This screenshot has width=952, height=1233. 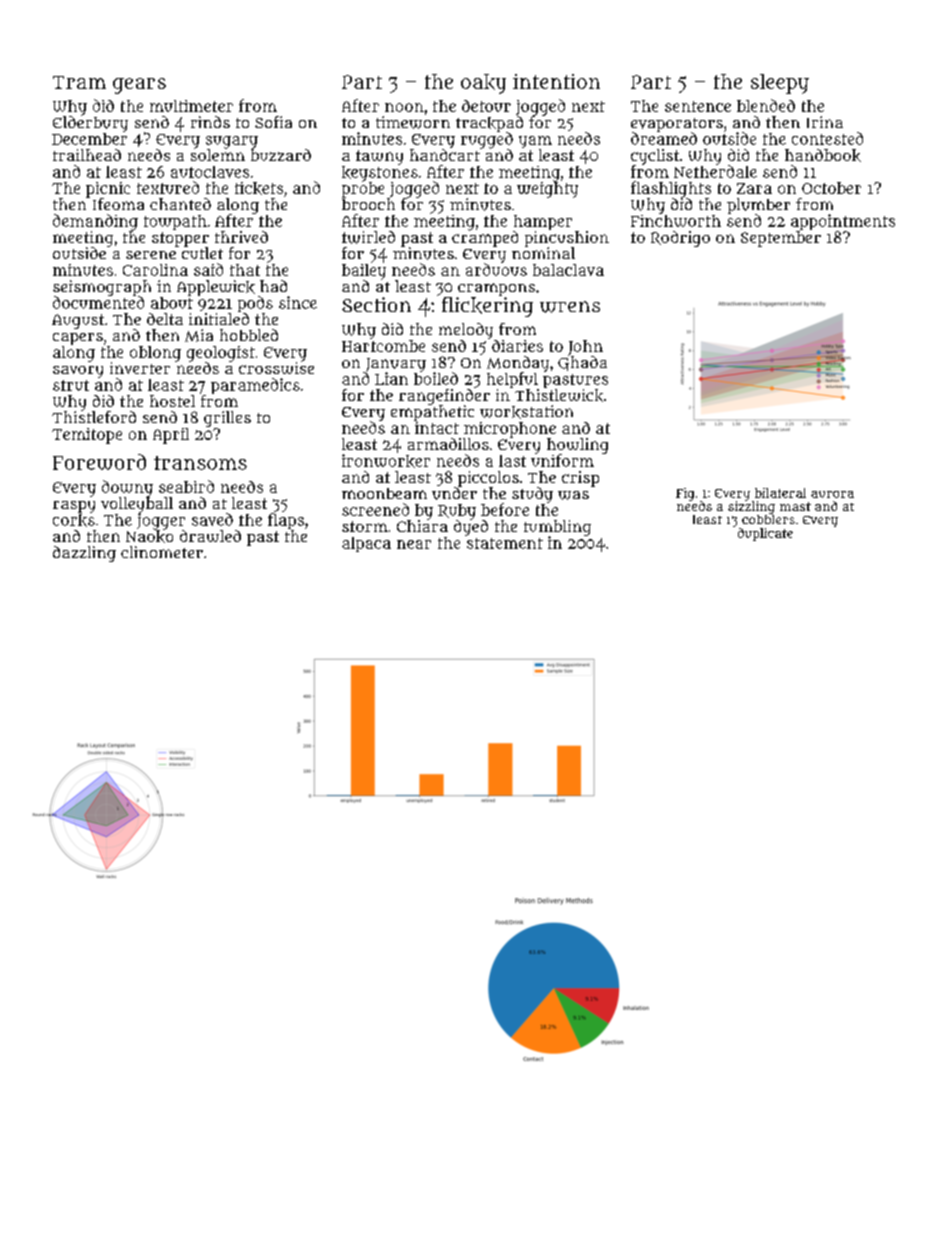 I want to click on bailey, so click(x=364, y=272).
